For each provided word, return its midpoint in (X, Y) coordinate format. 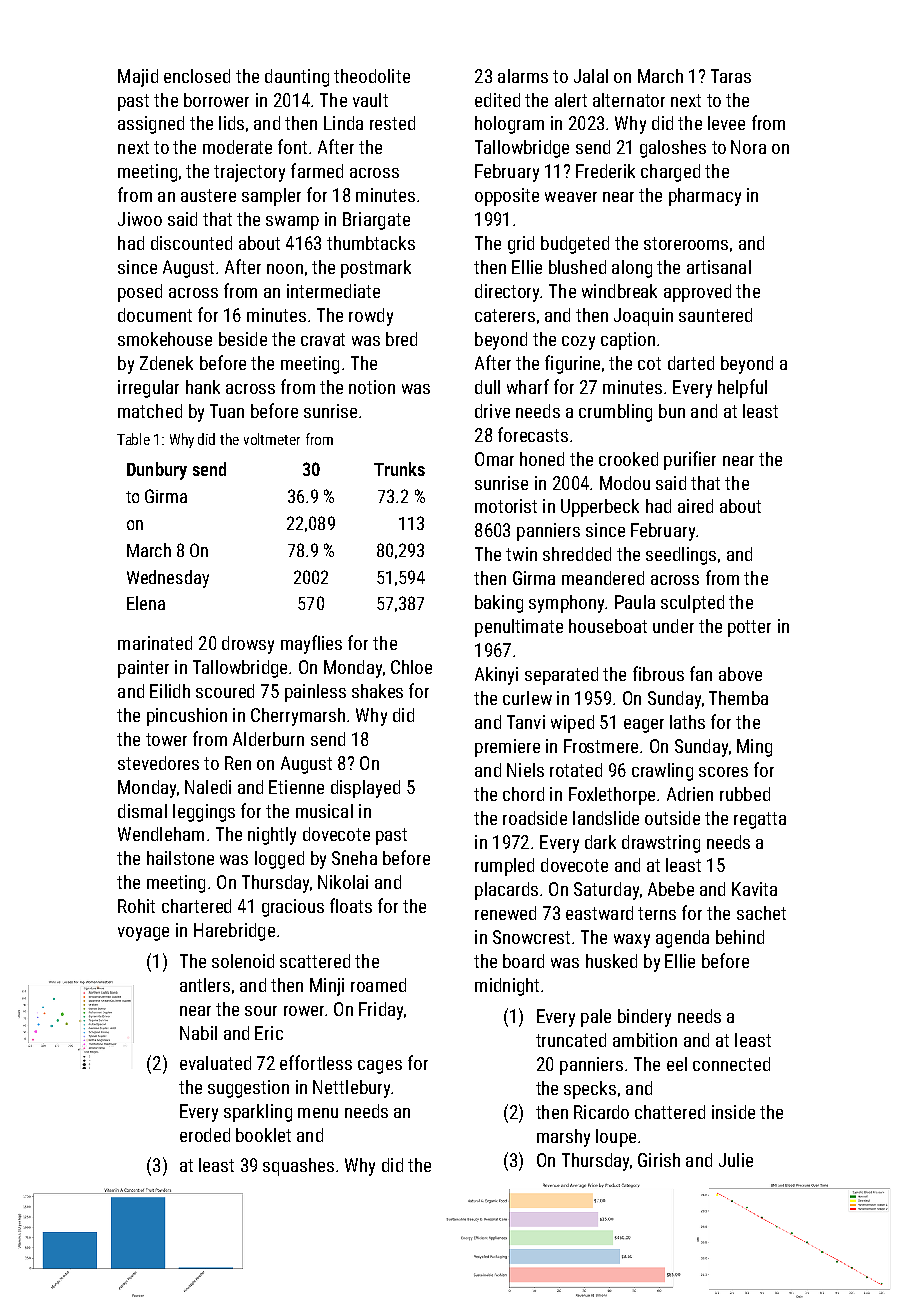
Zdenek (166, 363)
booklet (263, 1135)
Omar (494, 459)
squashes (298, 1167)
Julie (736, 1160)
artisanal (719, 267)
